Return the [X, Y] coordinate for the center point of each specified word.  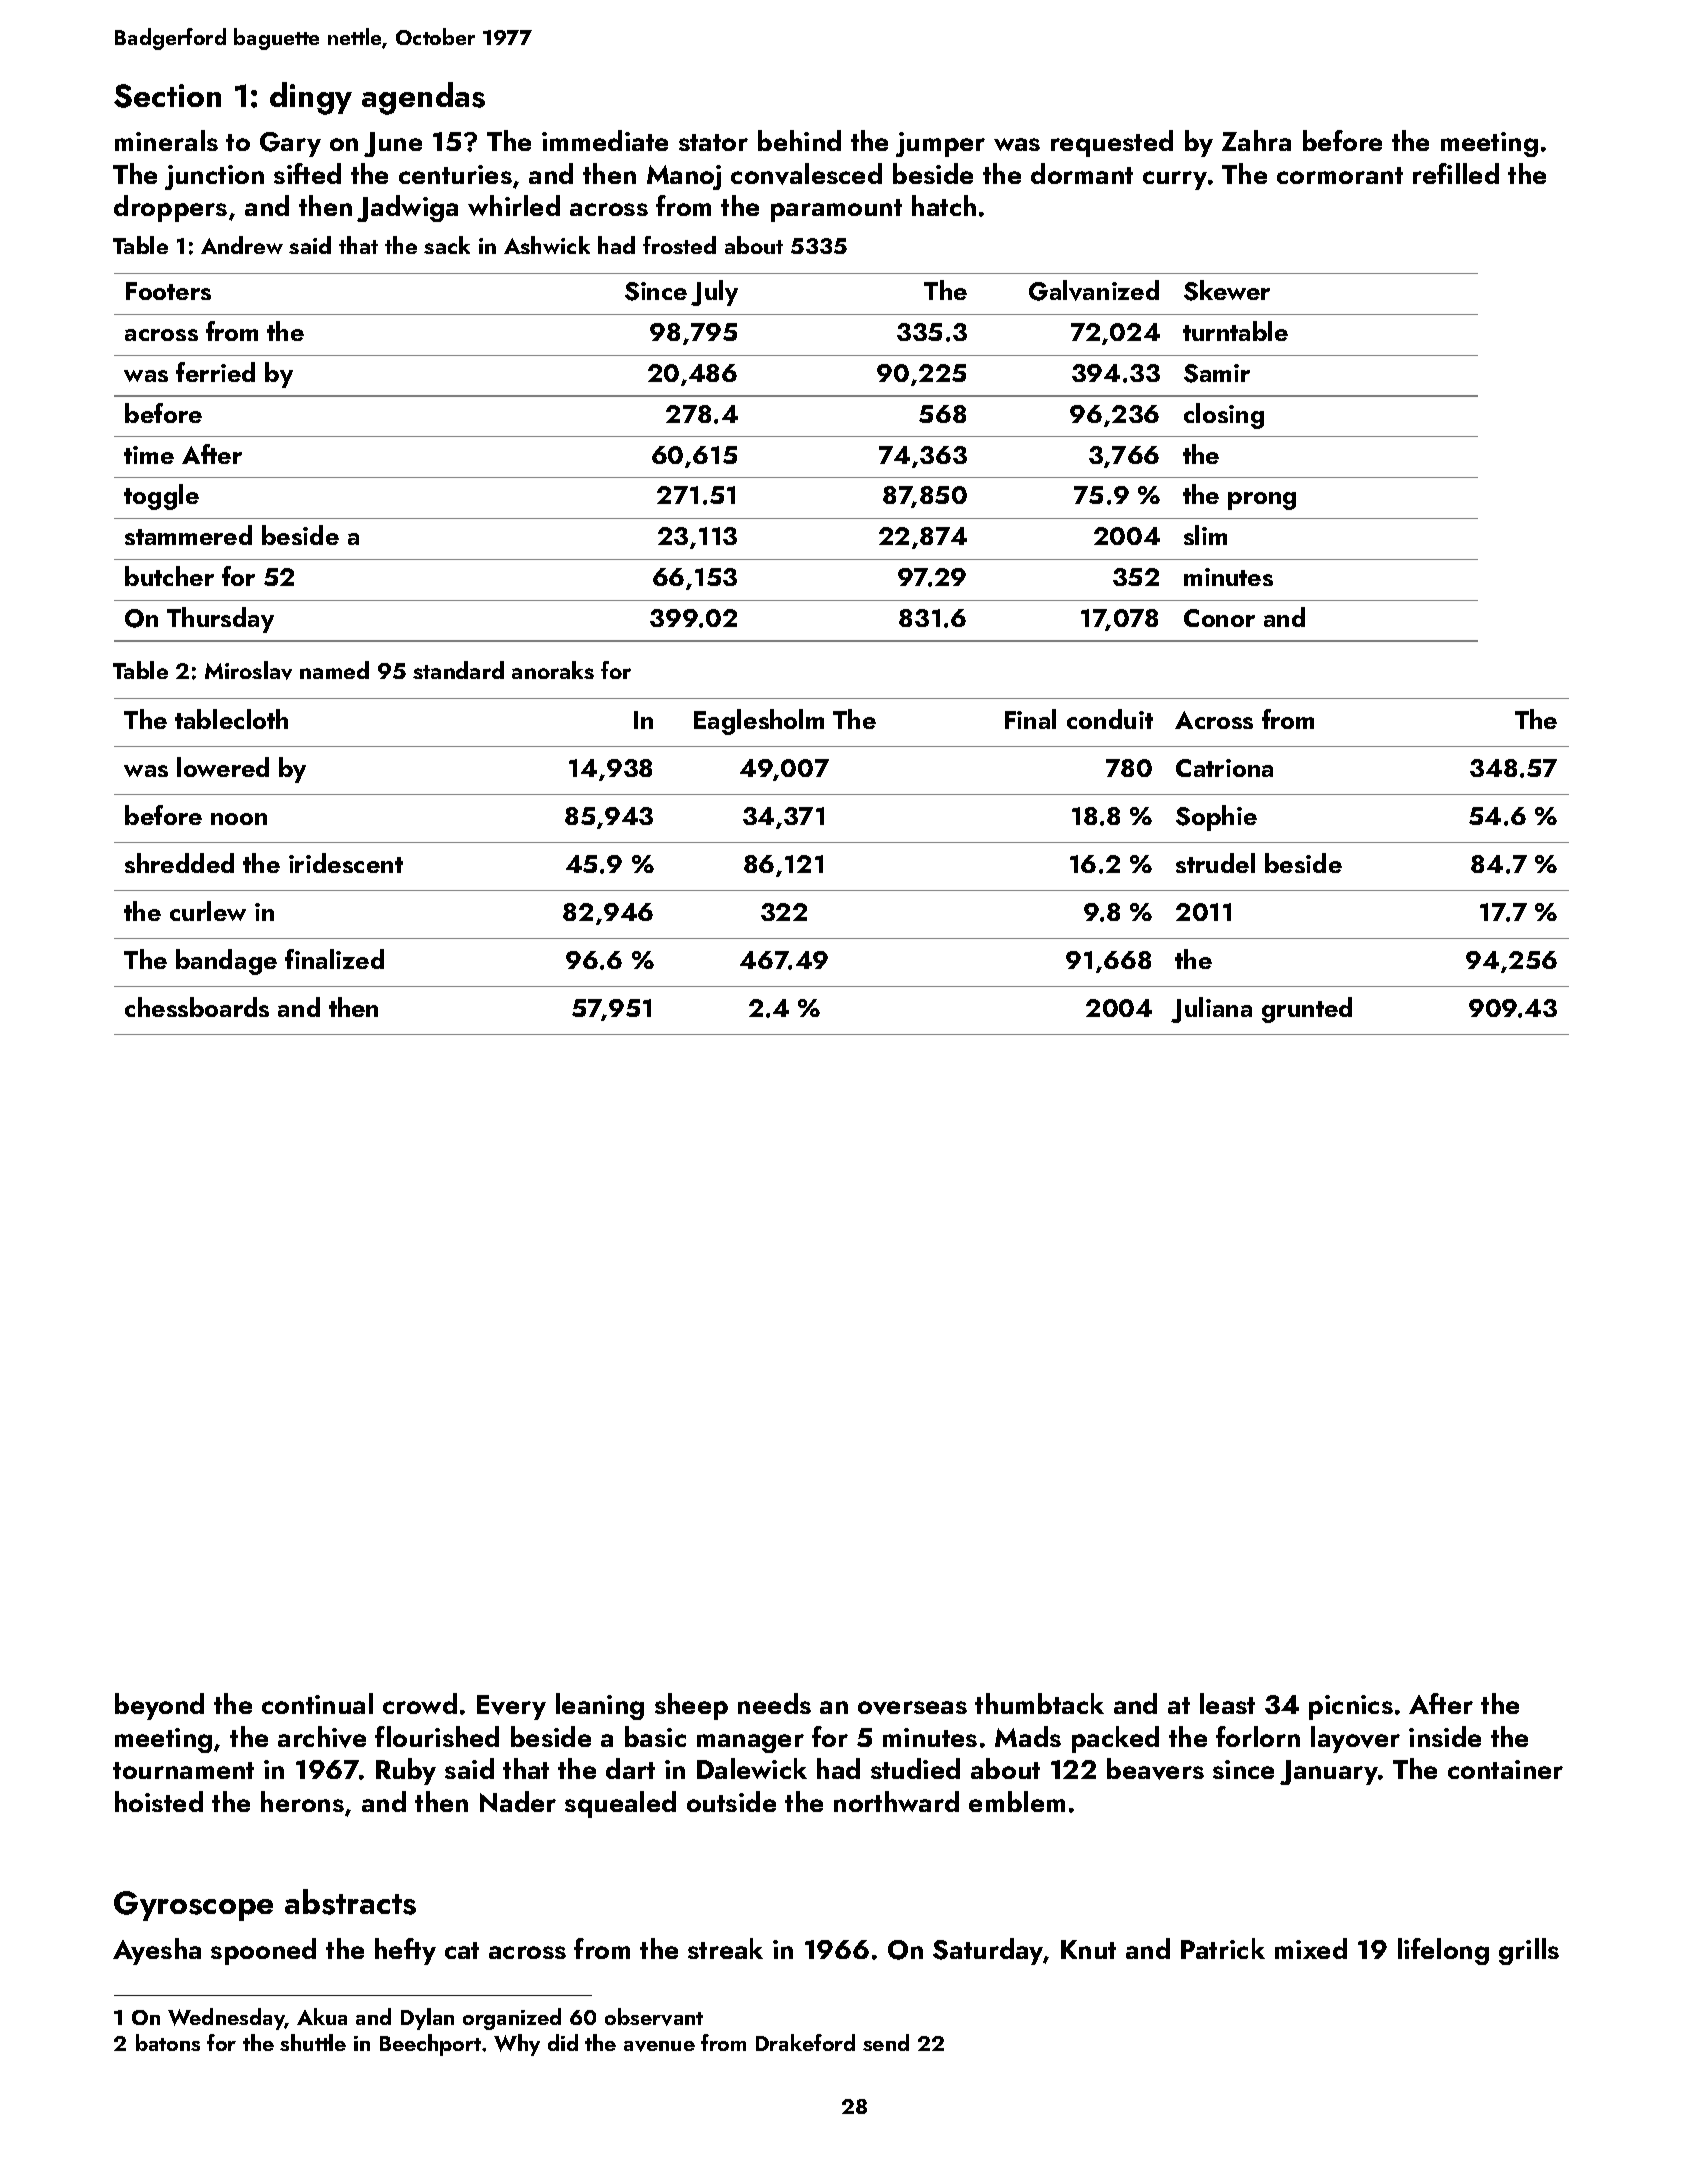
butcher [169, 576]
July [714, 293]
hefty [405, 1951]
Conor [1219, 618]
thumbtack [1039, 1703]
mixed [1311, 1948]
